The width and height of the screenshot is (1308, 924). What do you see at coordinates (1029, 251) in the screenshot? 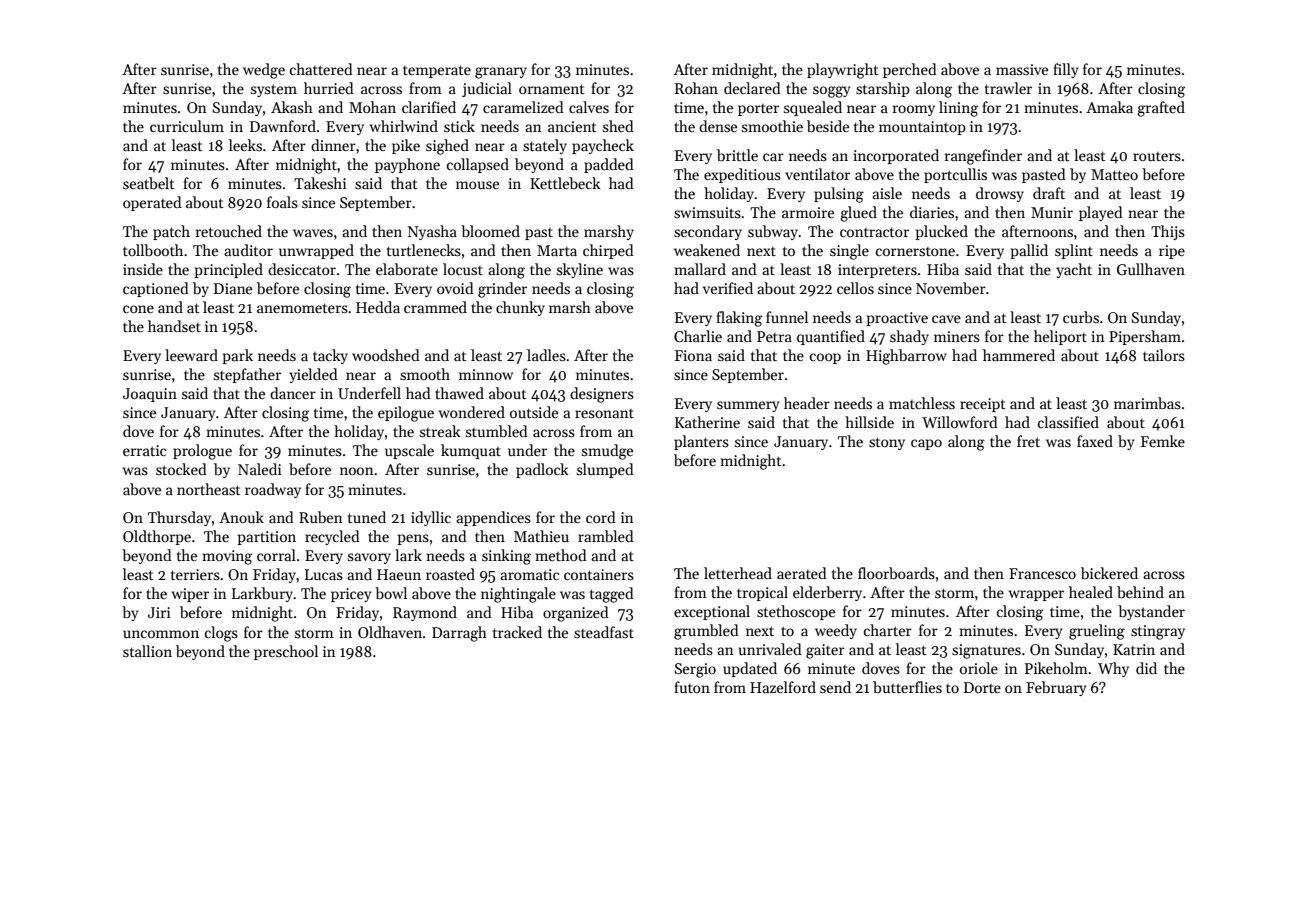
I see `pallid` at bounding box center [1029, 251].
